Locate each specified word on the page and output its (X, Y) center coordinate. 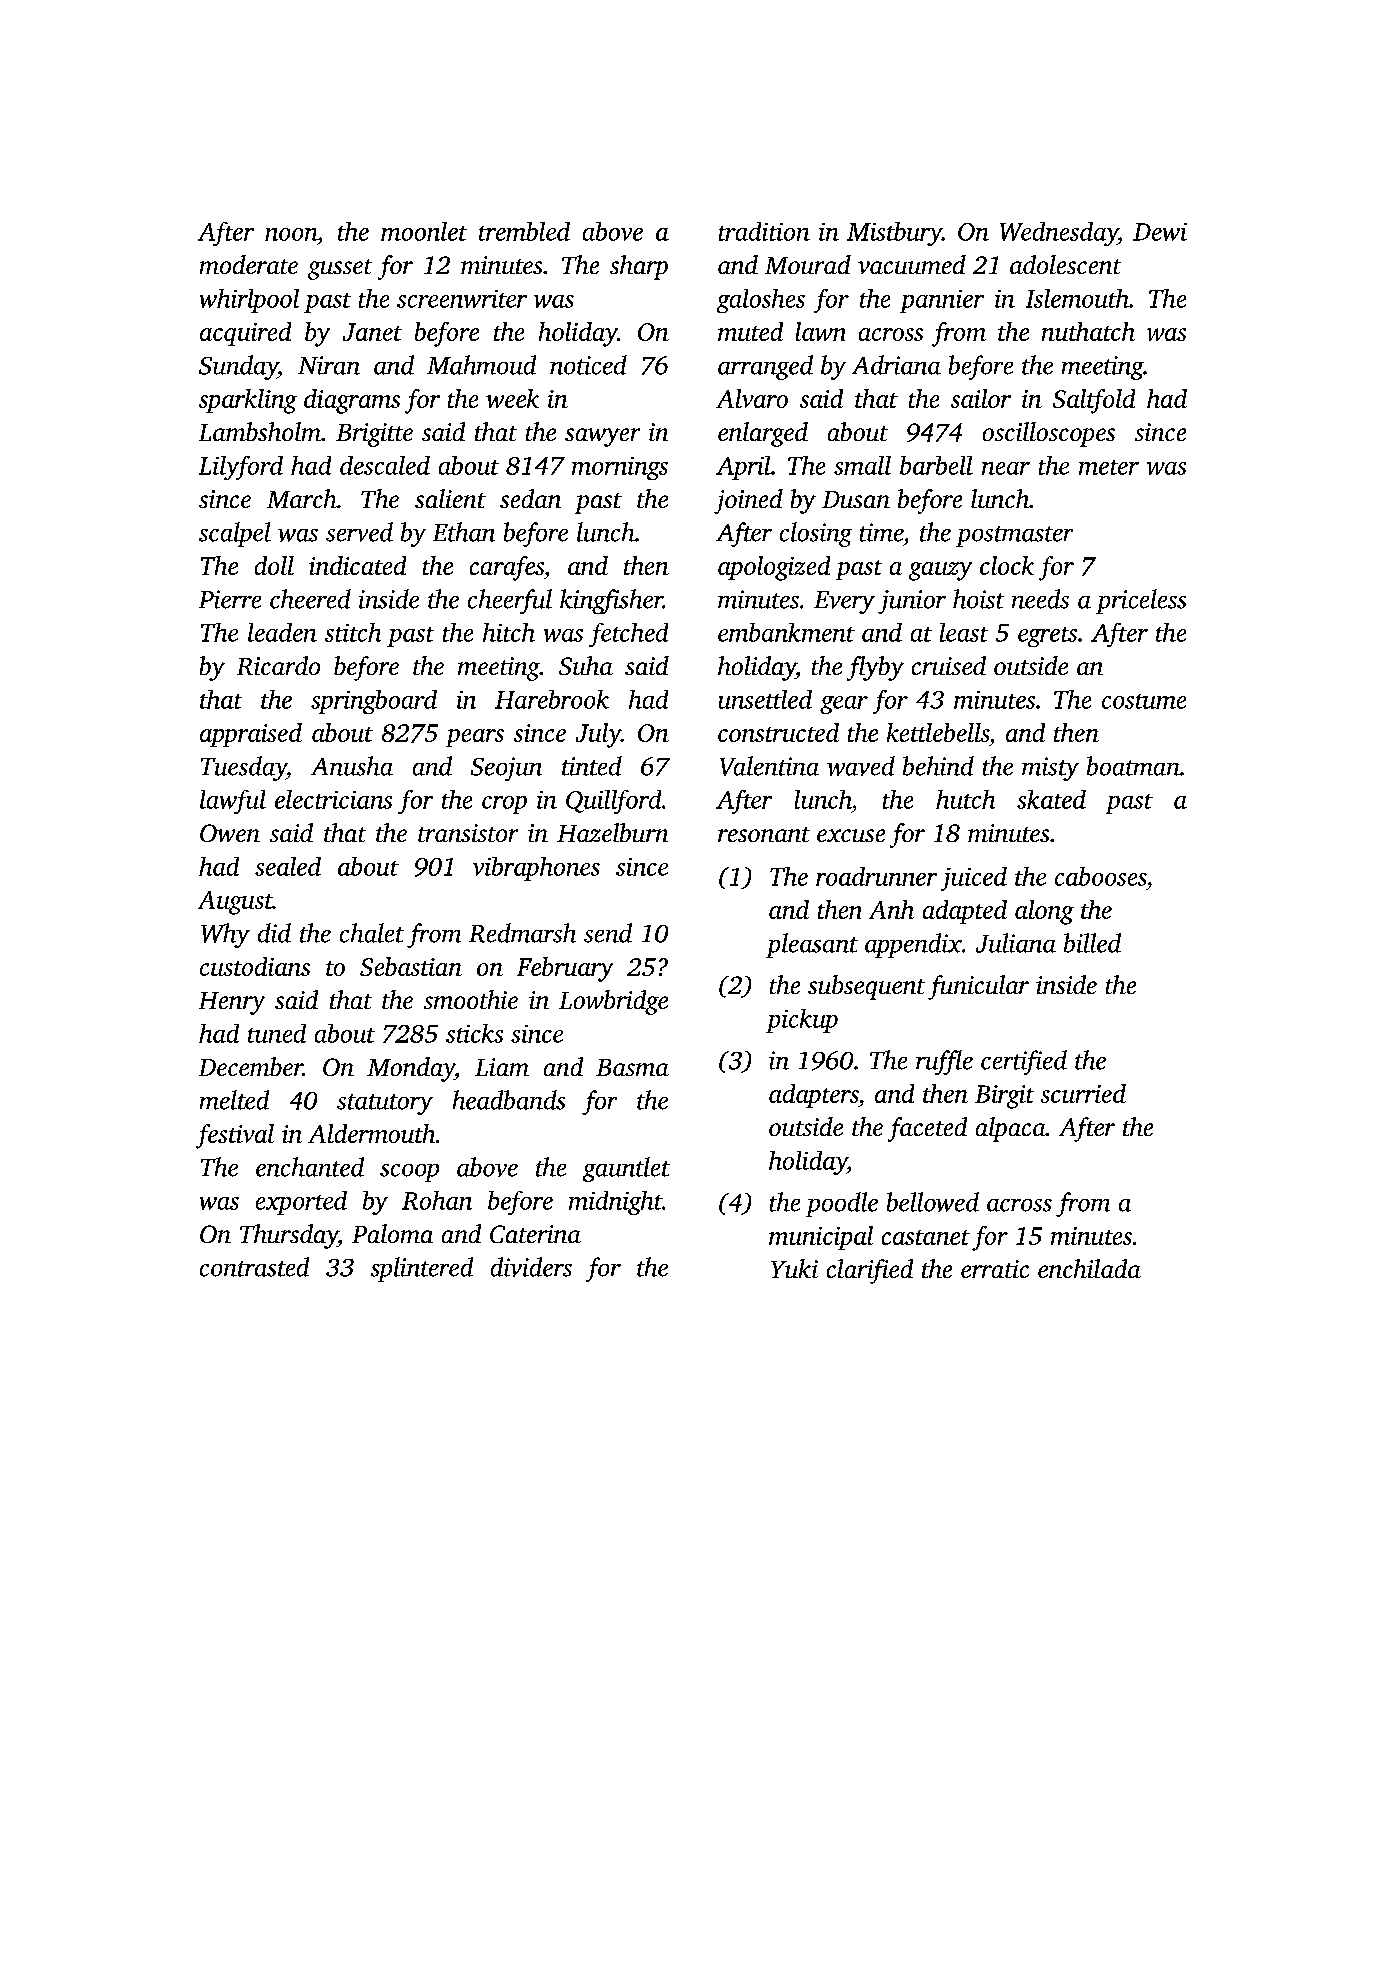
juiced (974, 879)
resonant (764, 834)
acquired (245, 334)
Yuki (794, 1268)
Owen (230, 833)
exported (301, 1203)
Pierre (230, 599)
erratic (995, 1269)
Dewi (1160, 232)
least (964, 632)
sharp (639, 267)
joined (748, 501)
